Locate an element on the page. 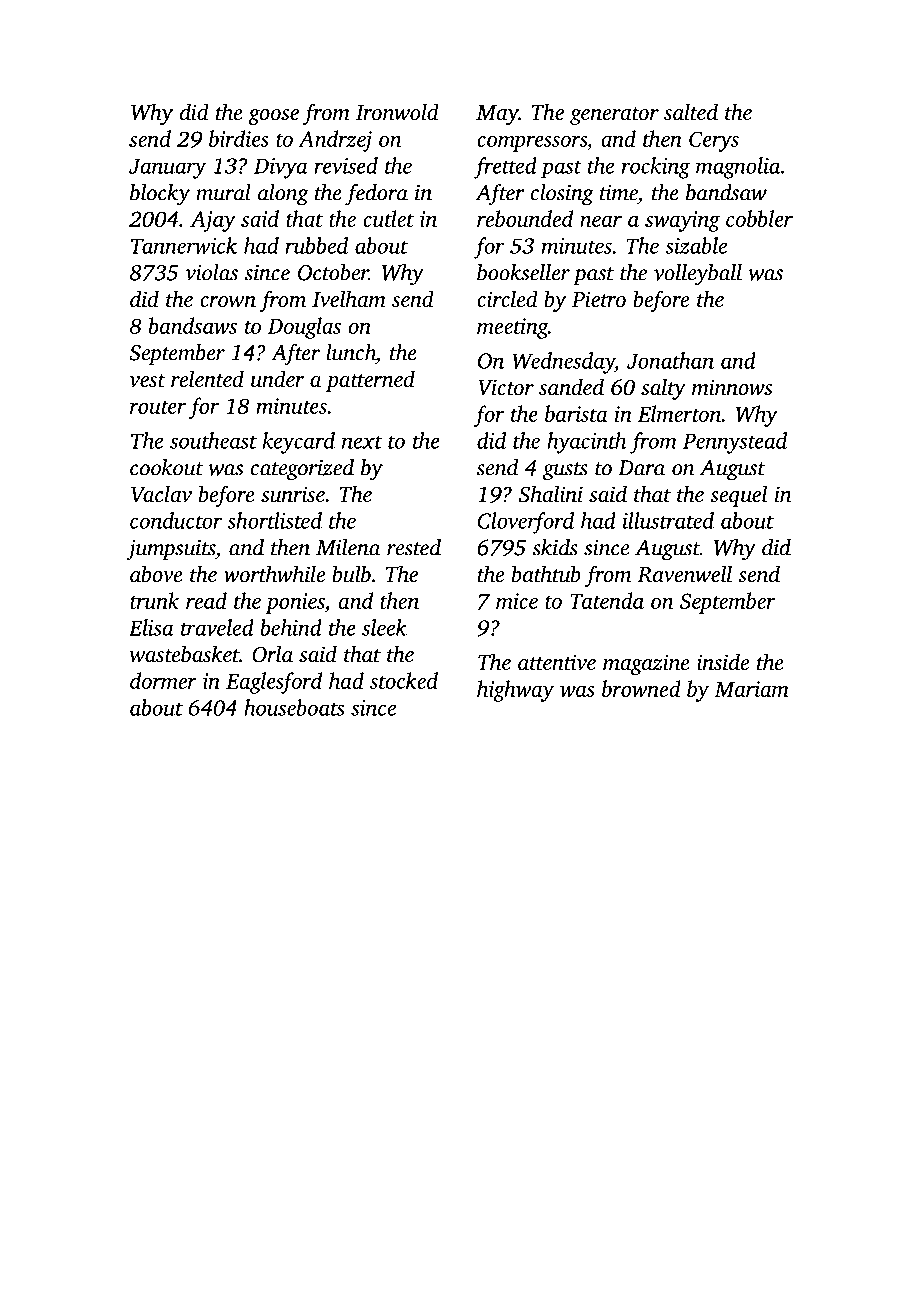 This document has width=924, height=1314. cookout is located at coordinates (166, 467).
